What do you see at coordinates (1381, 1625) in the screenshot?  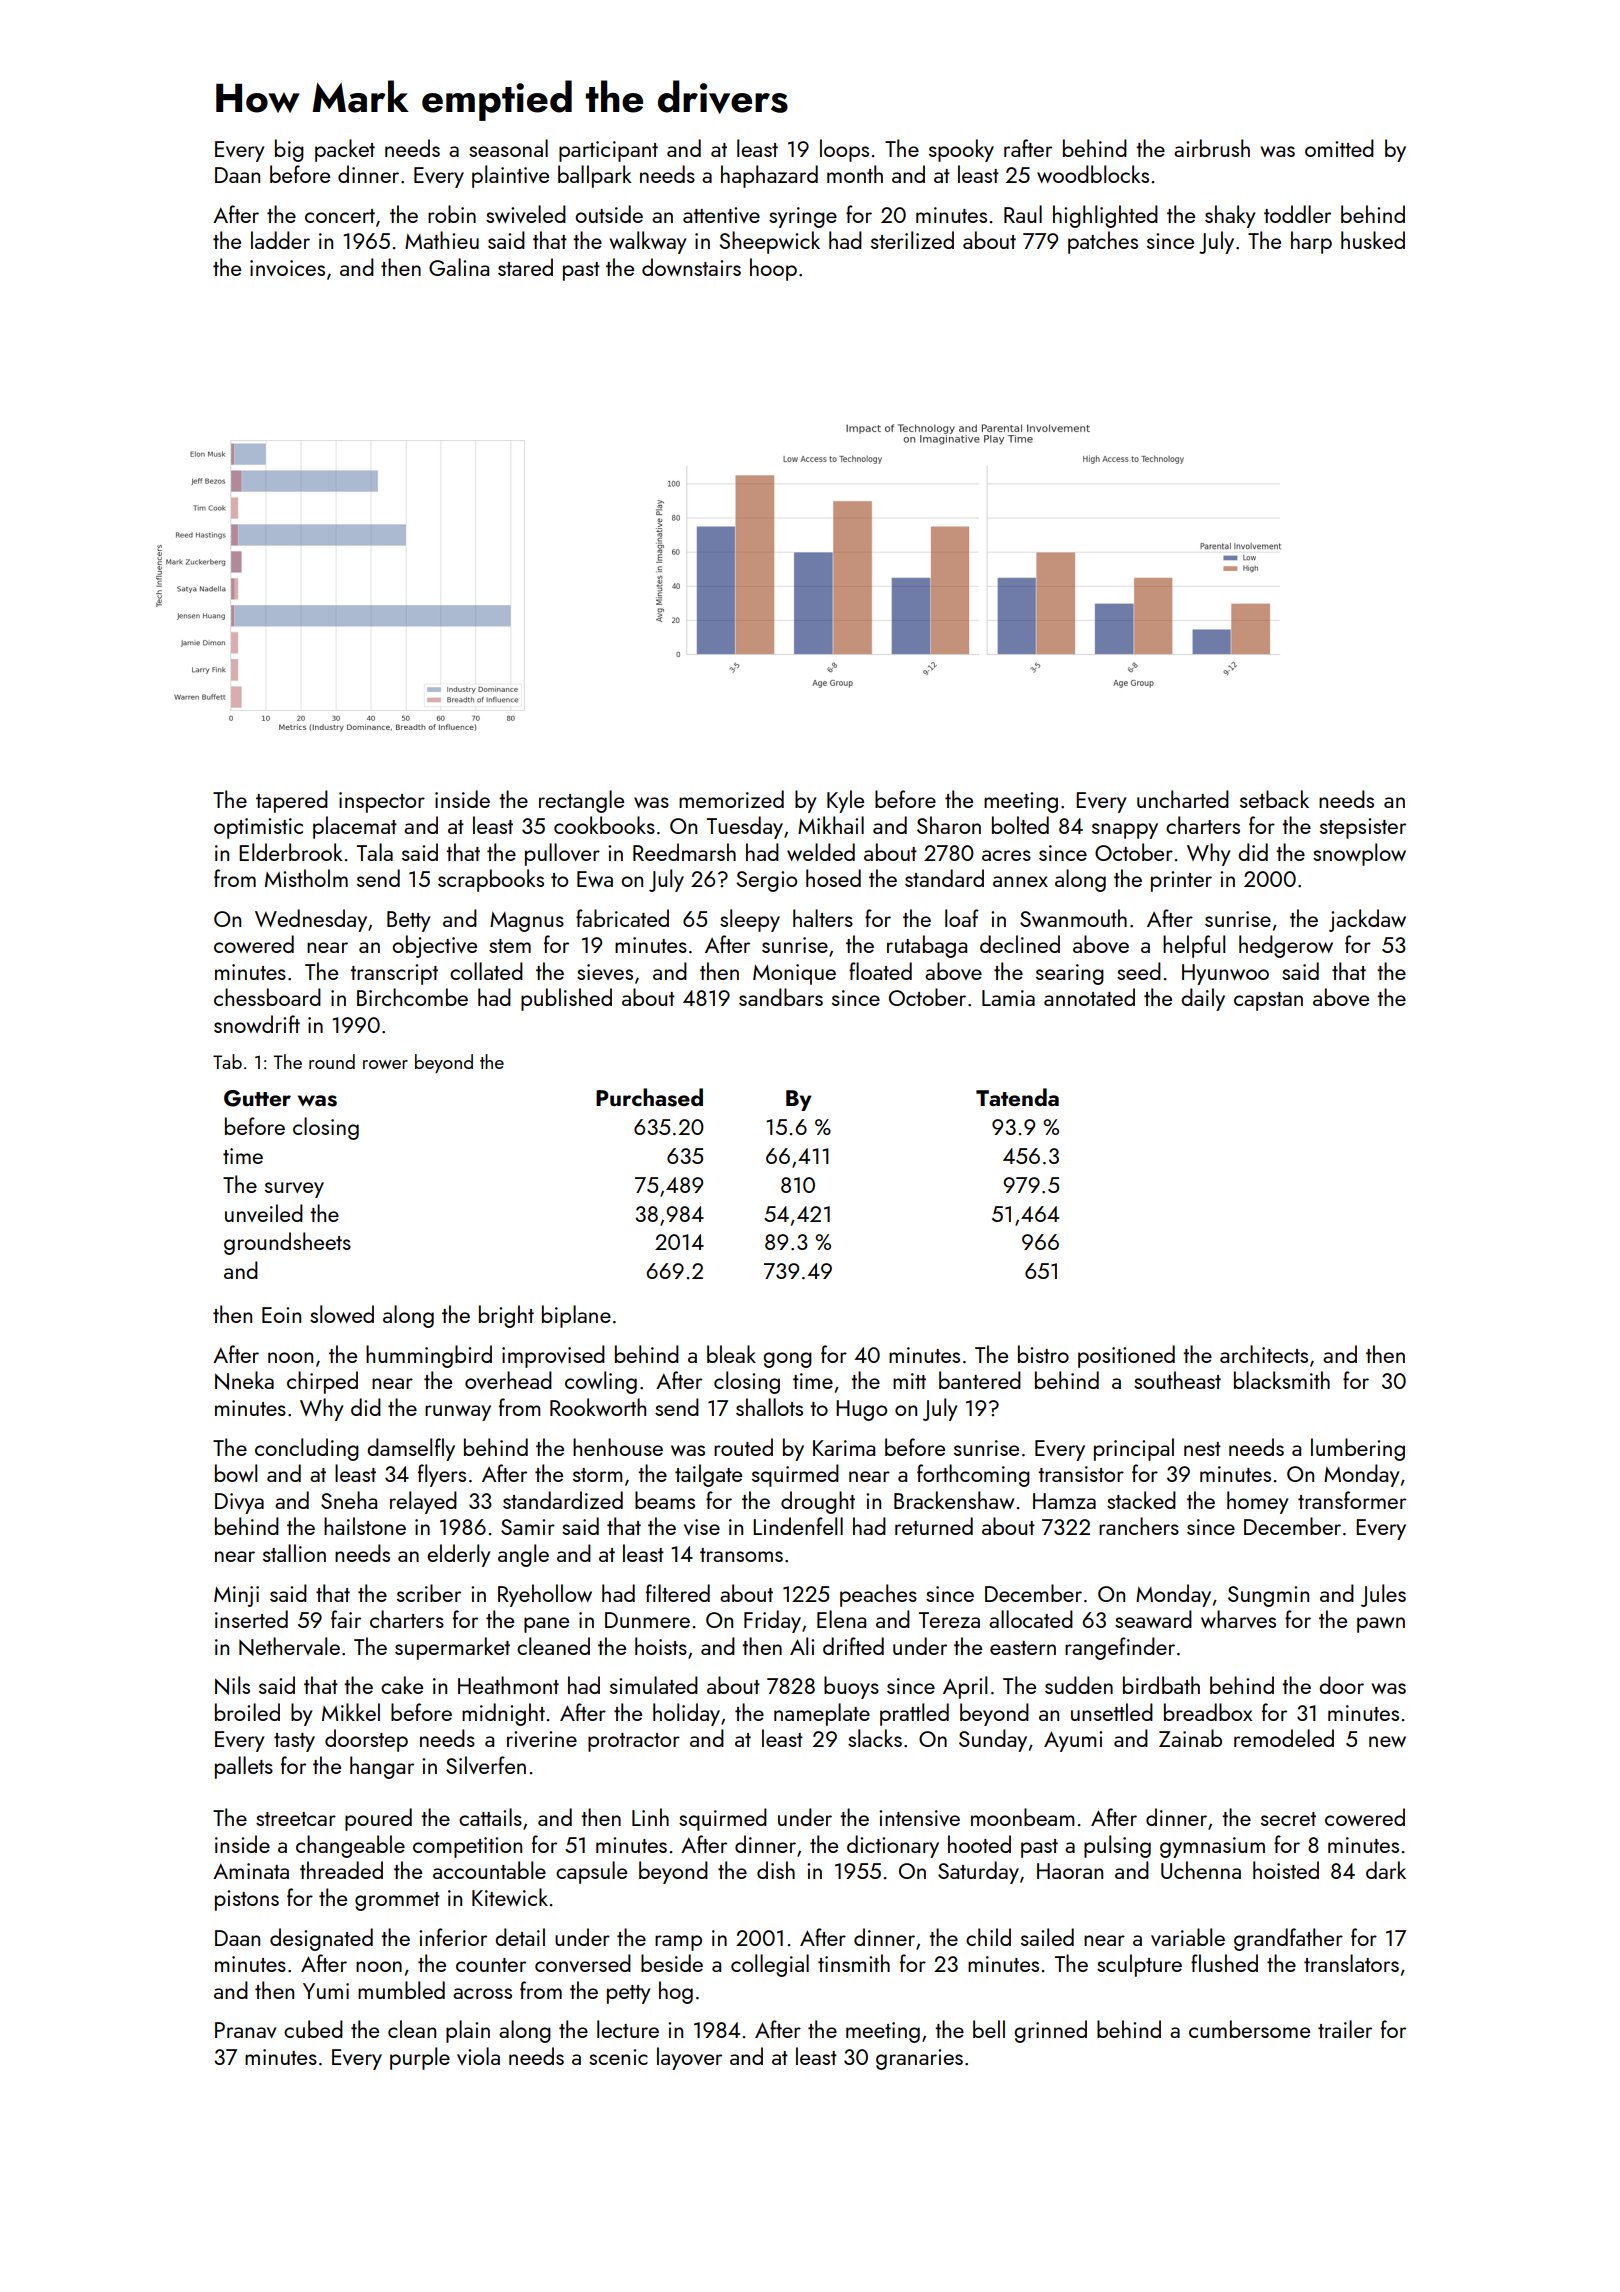 I see `pawn` at bounding box center [1381, 1625].
